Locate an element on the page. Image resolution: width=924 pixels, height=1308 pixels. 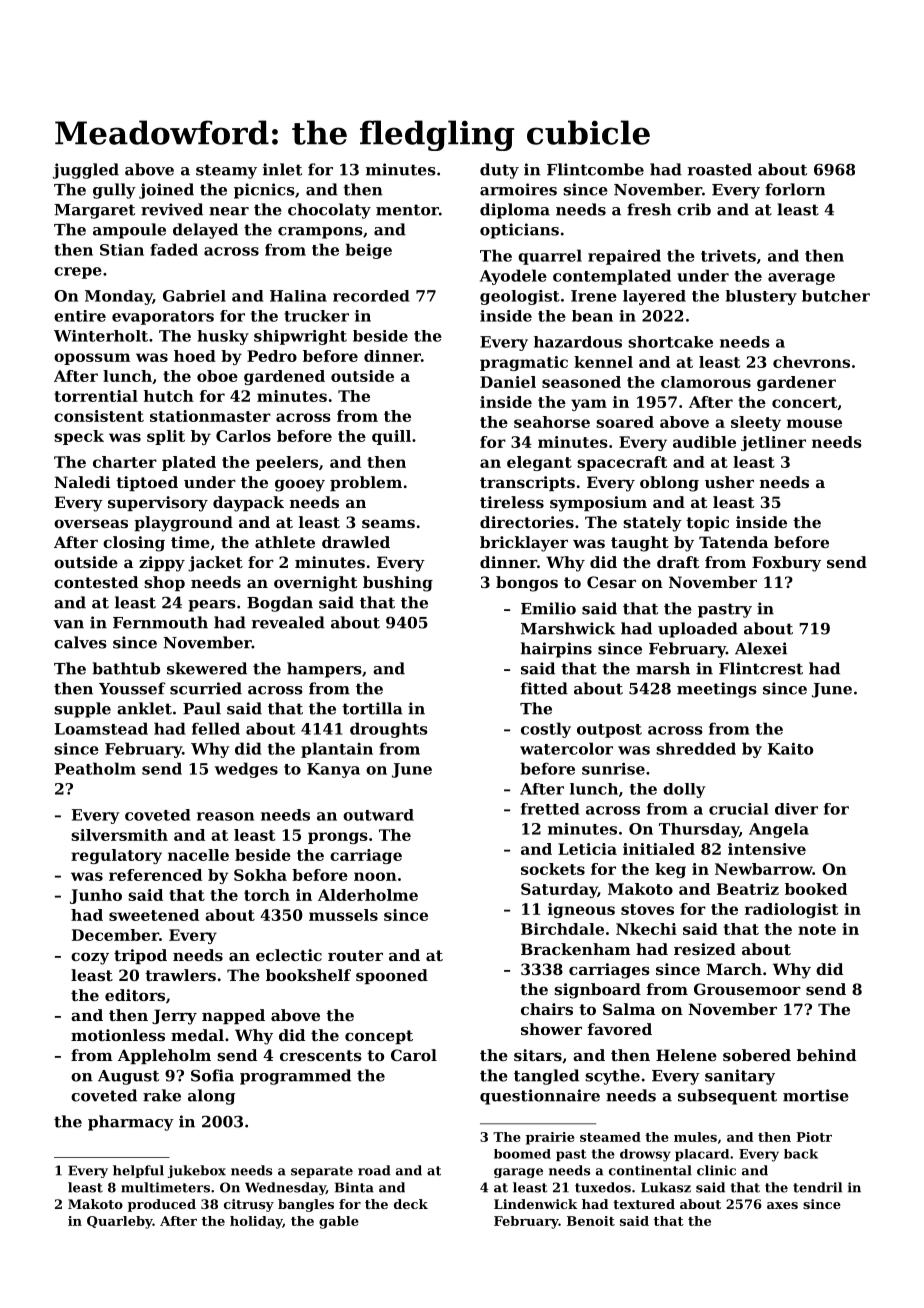
duty is located at coordinates (499, 171).
